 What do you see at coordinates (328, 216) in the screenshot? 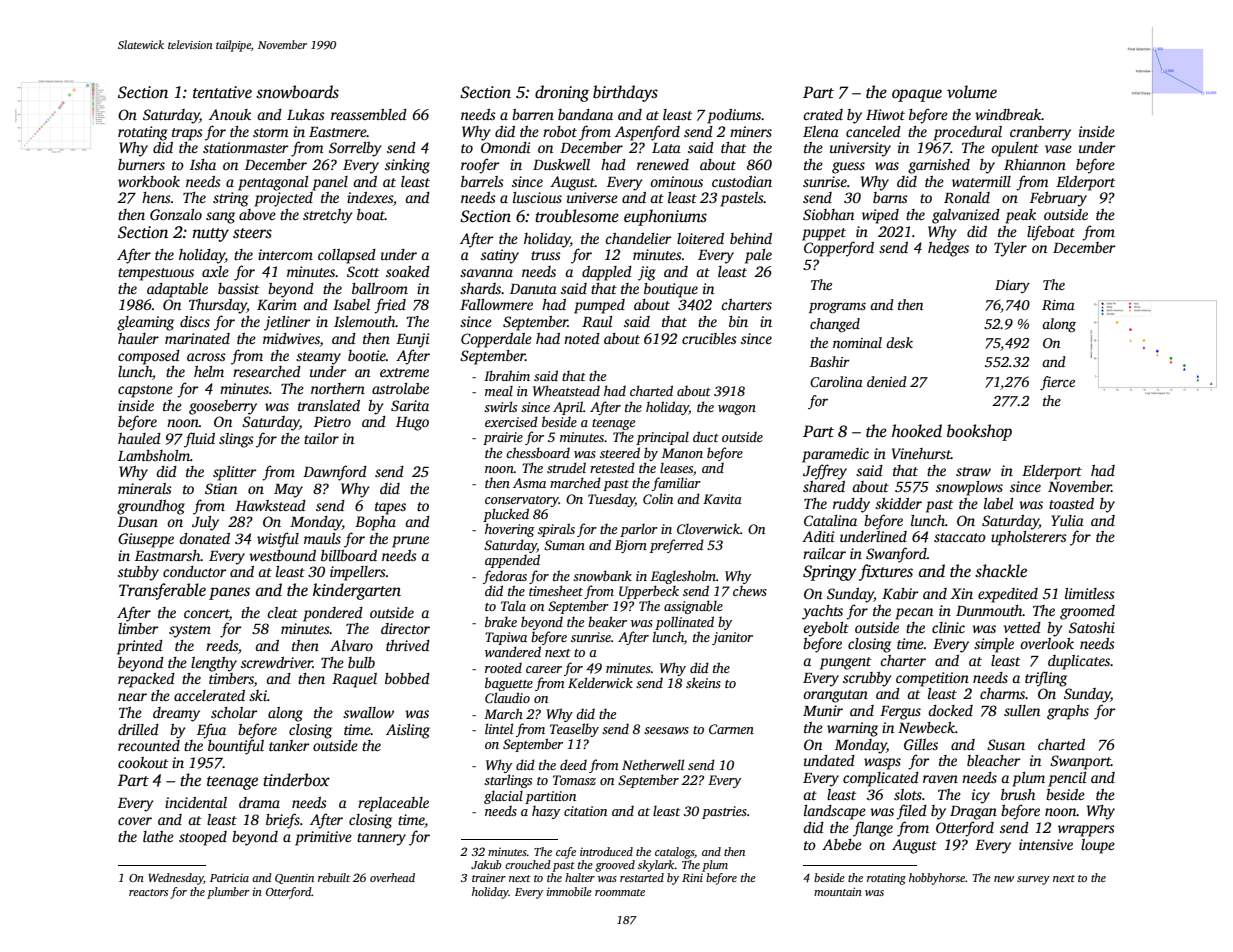
I see `stretchy` at bounding box center [328, 216].
